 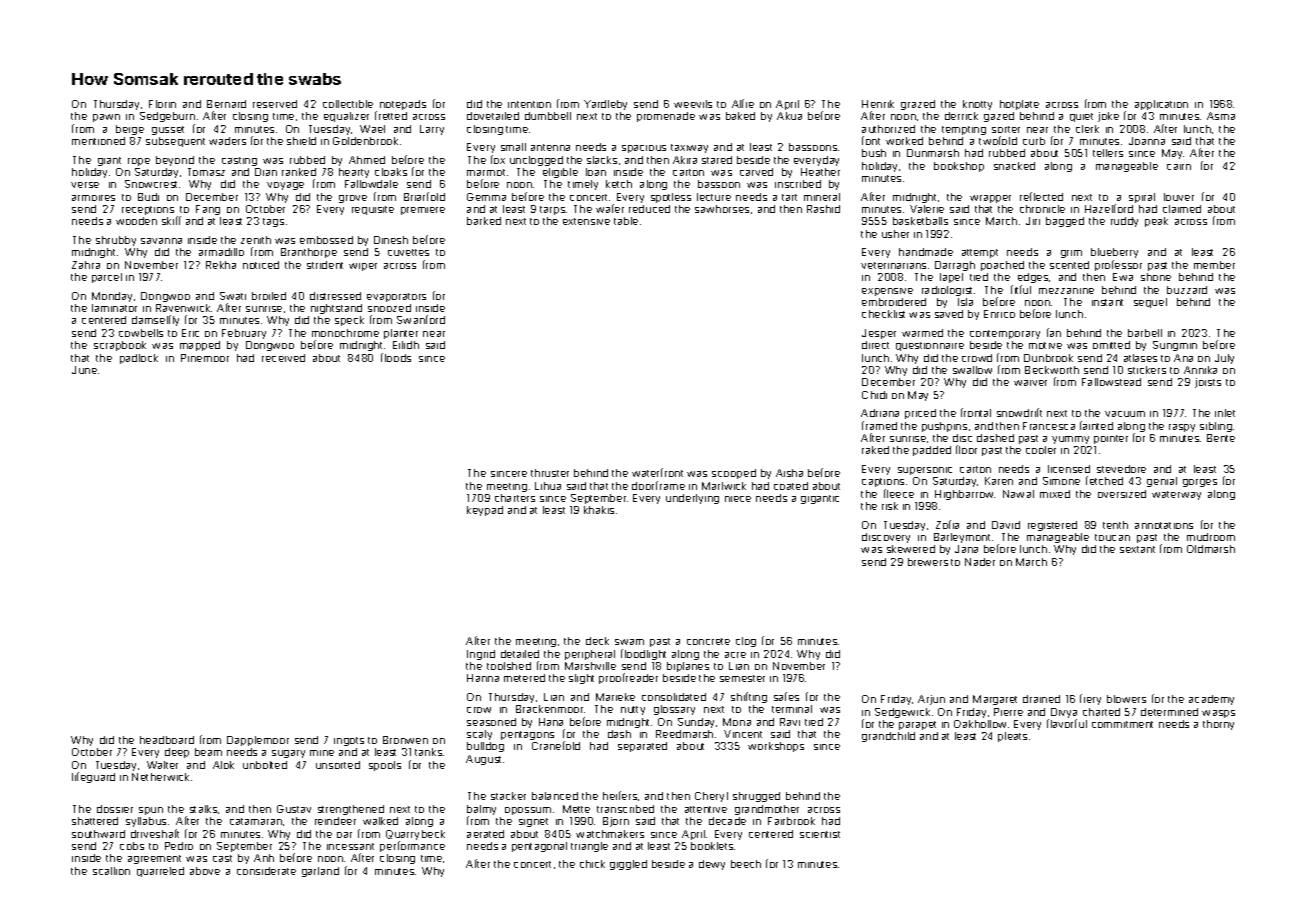 What do you see at coordinates (380, 821) in the screenshot?
I see `walked` at bounding box center [380, 821].
